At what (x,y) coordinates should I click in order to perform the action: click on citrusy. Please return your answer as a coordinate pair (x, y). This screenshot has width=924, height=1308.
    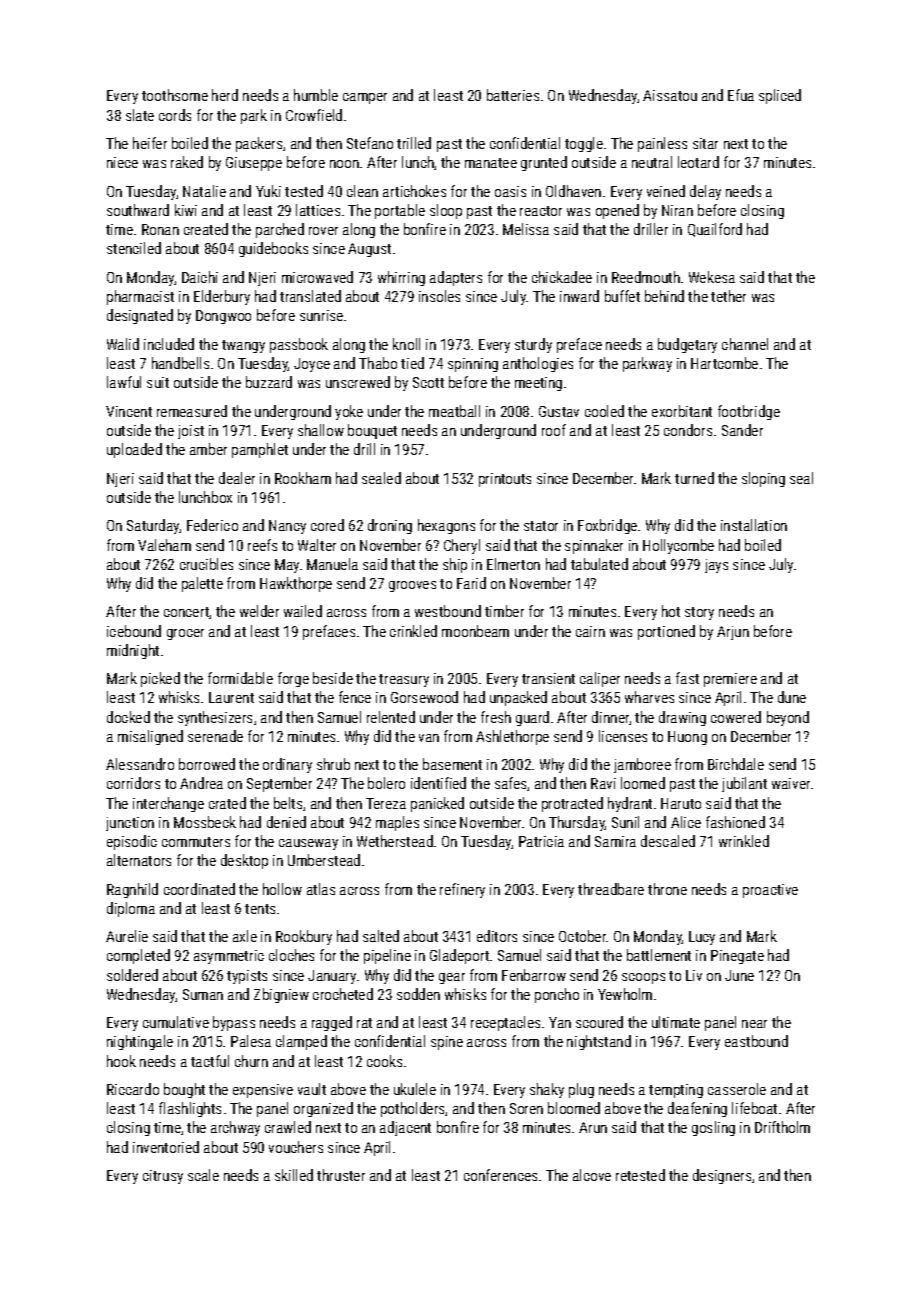
    Looking at the image, I should click on (163, 1177).
